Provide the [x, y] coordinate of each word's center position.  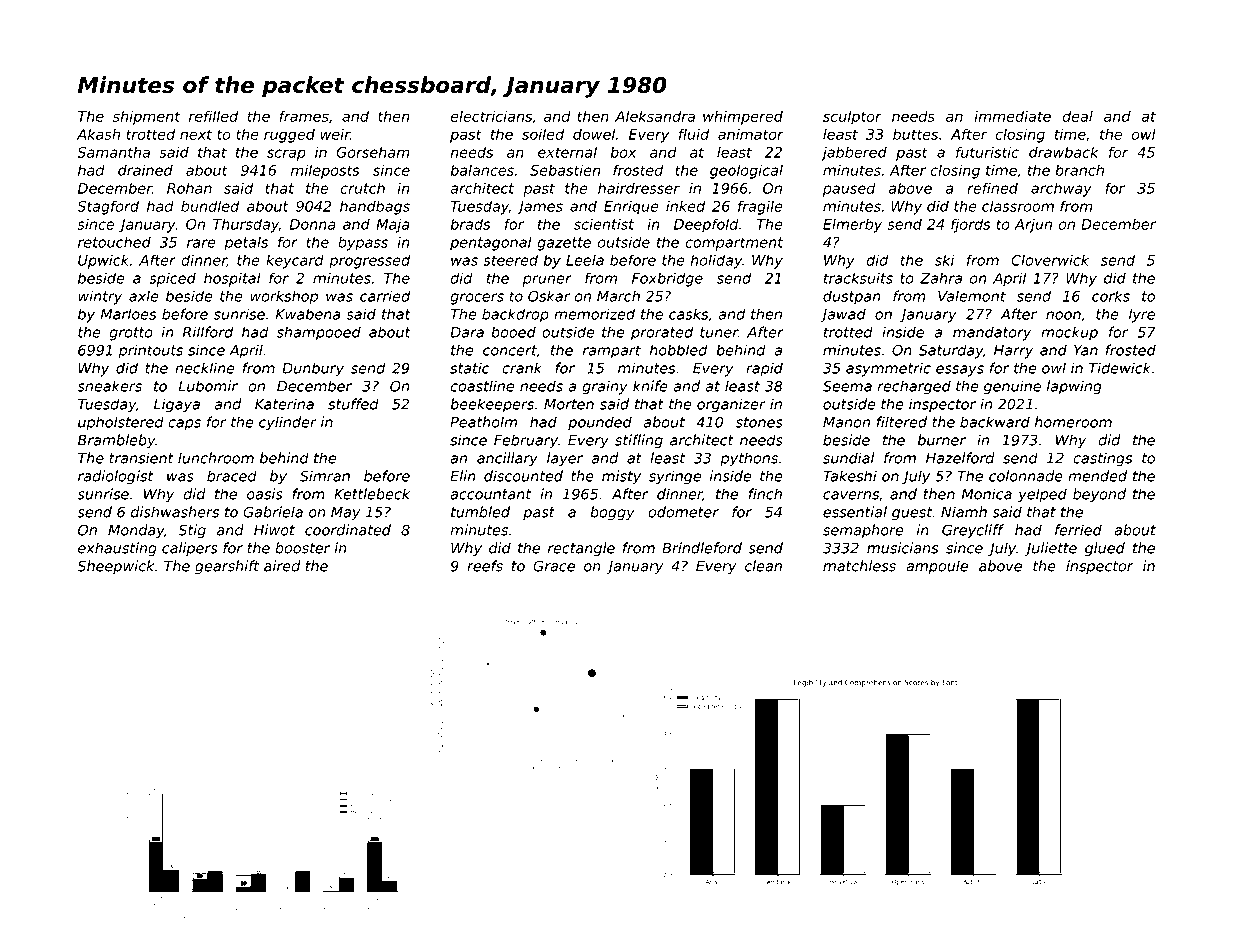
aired [282, 566]
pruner [547, 281]
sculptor [852, 117]
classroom [1018, 206]
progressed [369, 261]
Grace [554, 566]
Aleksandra [655, 116]
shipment [146, 117]
